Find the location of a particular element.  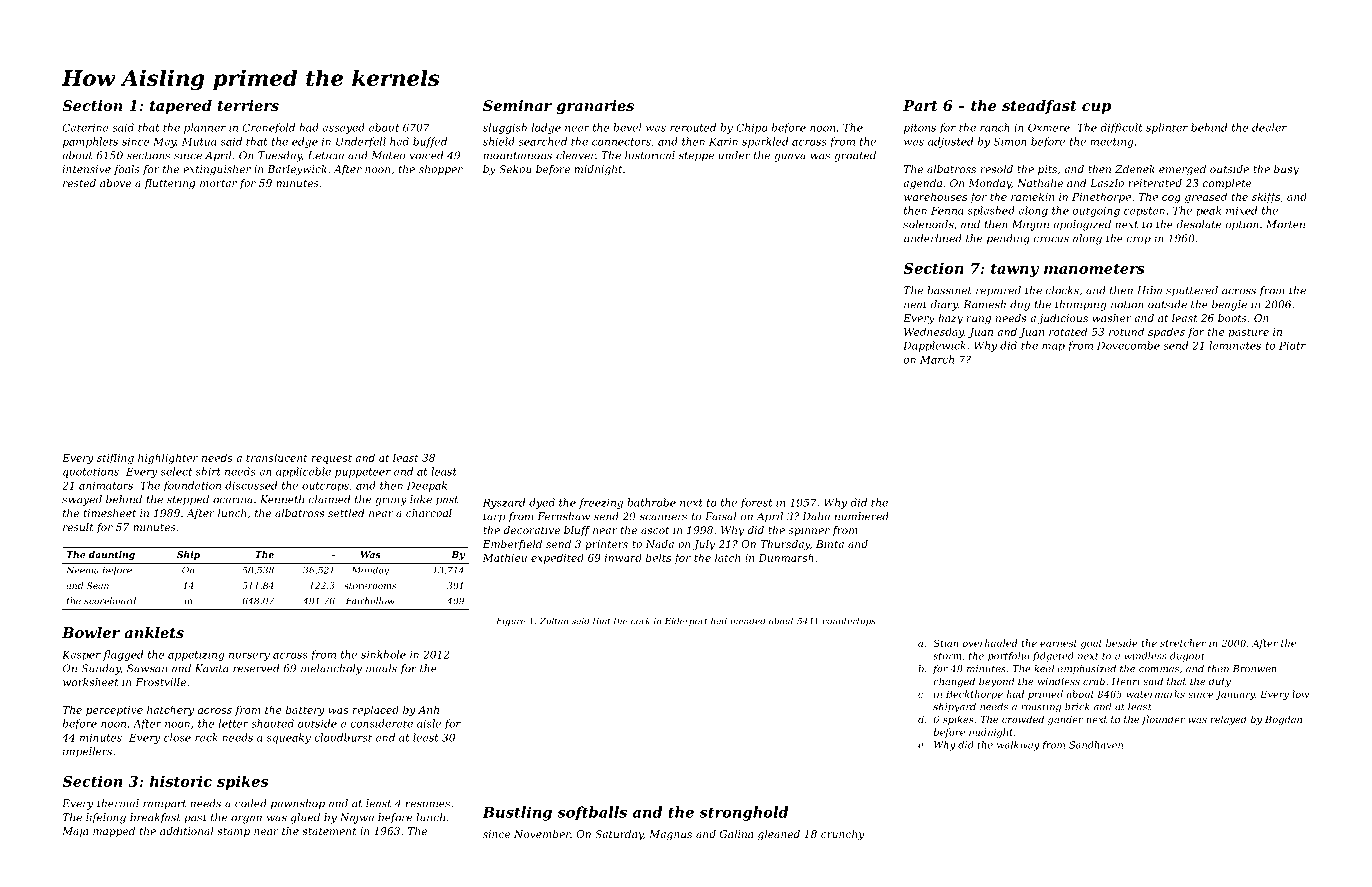

rack is located at coordinates (206, 737).
